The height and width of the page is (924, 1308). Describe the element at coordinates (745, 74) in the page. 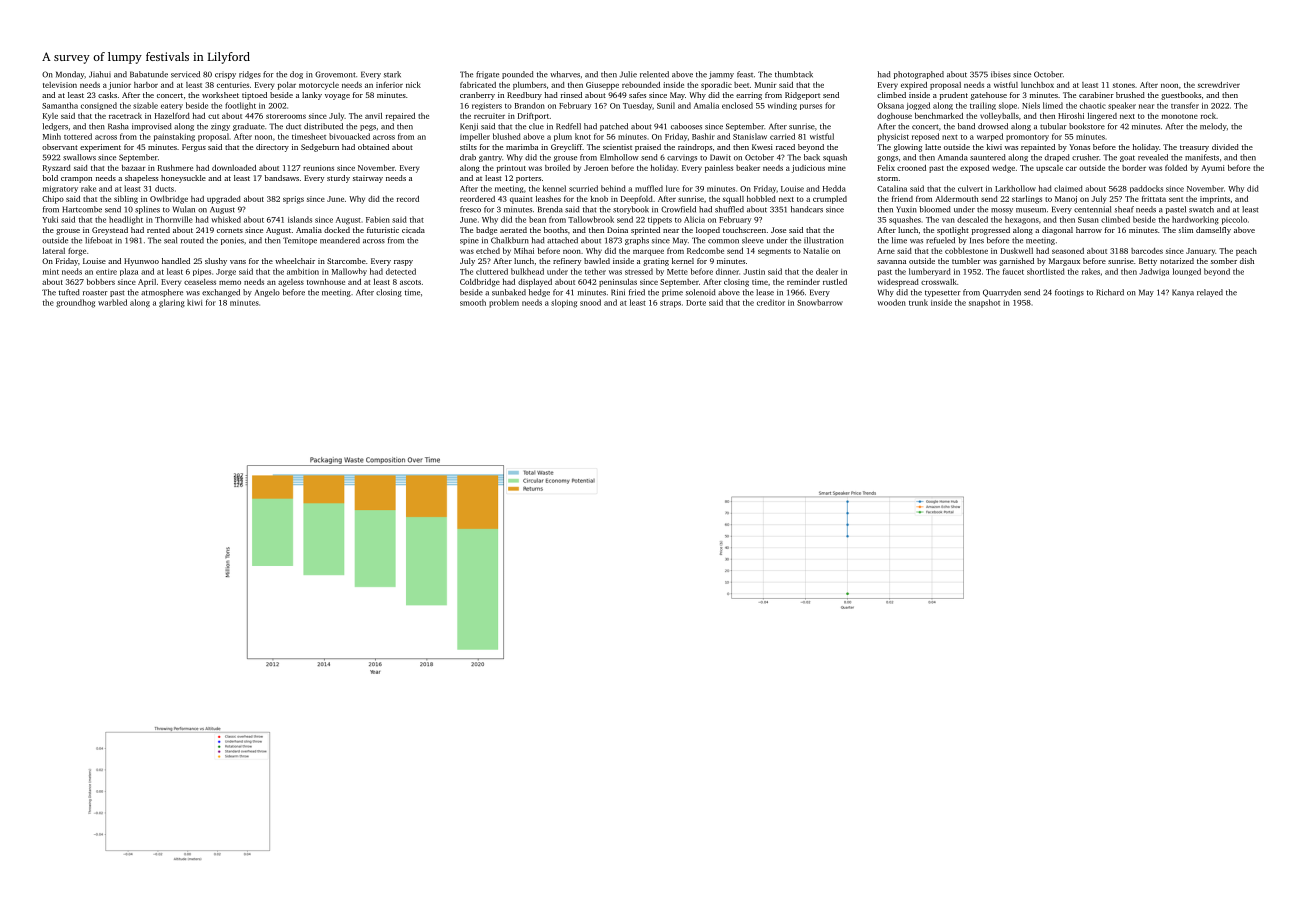

I see `feast` at that location.
